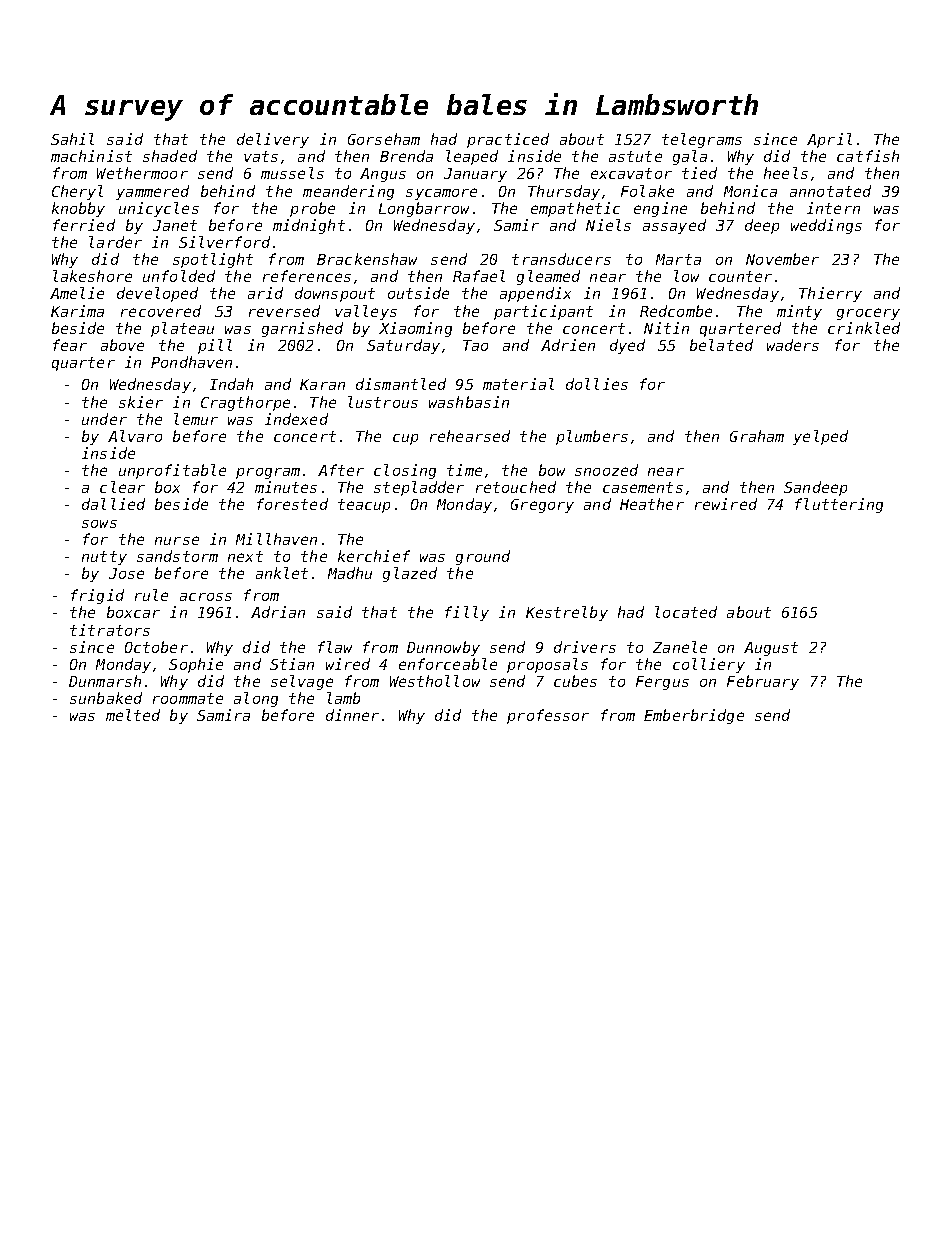 This document has height=1233, width=952. Describe the element at coordinates (564, 192) in the document. I see `Thursday` at that location.
